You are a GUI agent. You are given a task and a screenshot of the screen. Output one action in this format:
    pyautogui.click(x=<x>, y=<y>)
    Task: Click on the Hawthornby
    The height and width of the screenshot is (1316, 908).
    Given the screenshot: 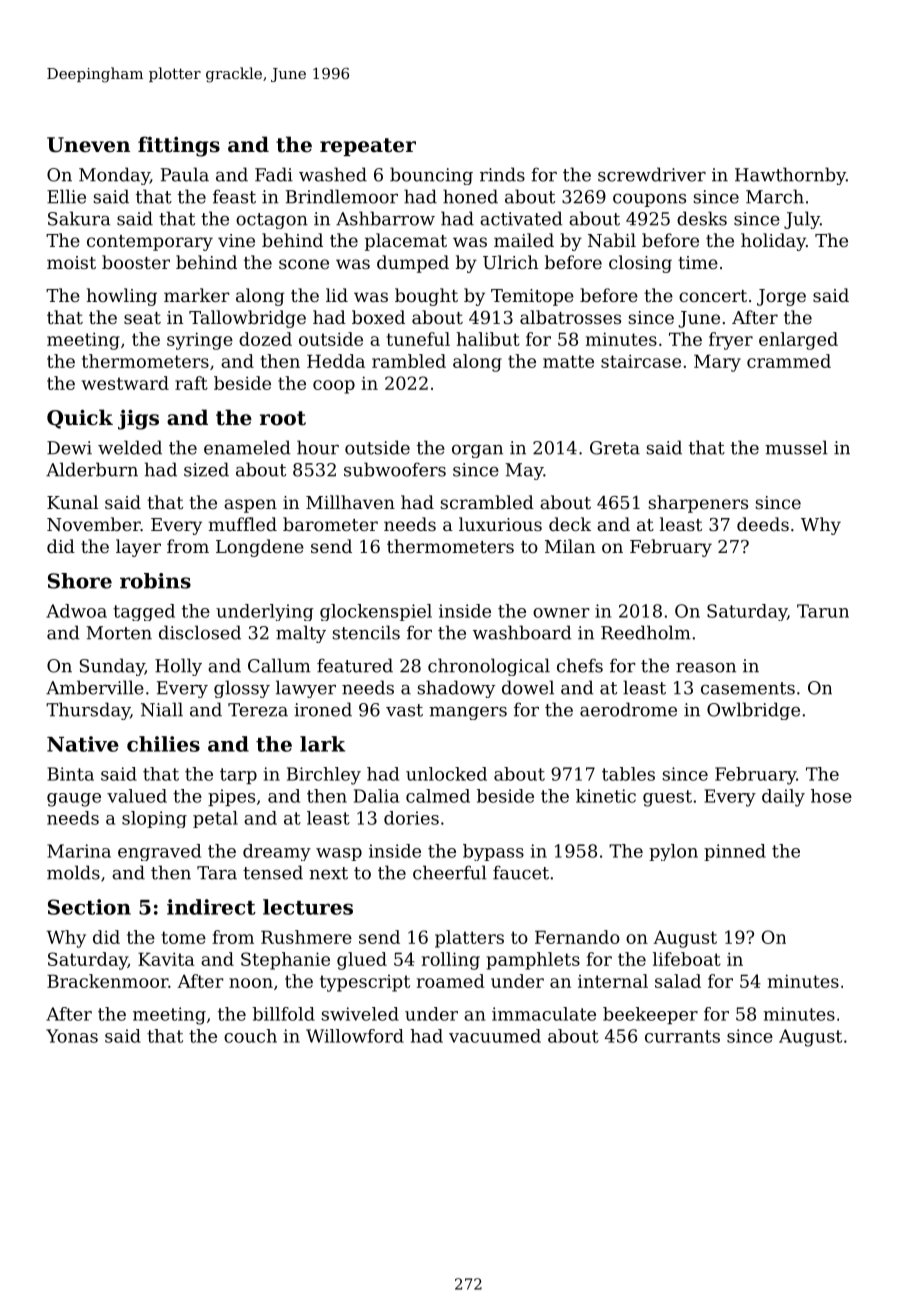 What is the action you would take?
    pyautogui.click(x=790, y=176)
